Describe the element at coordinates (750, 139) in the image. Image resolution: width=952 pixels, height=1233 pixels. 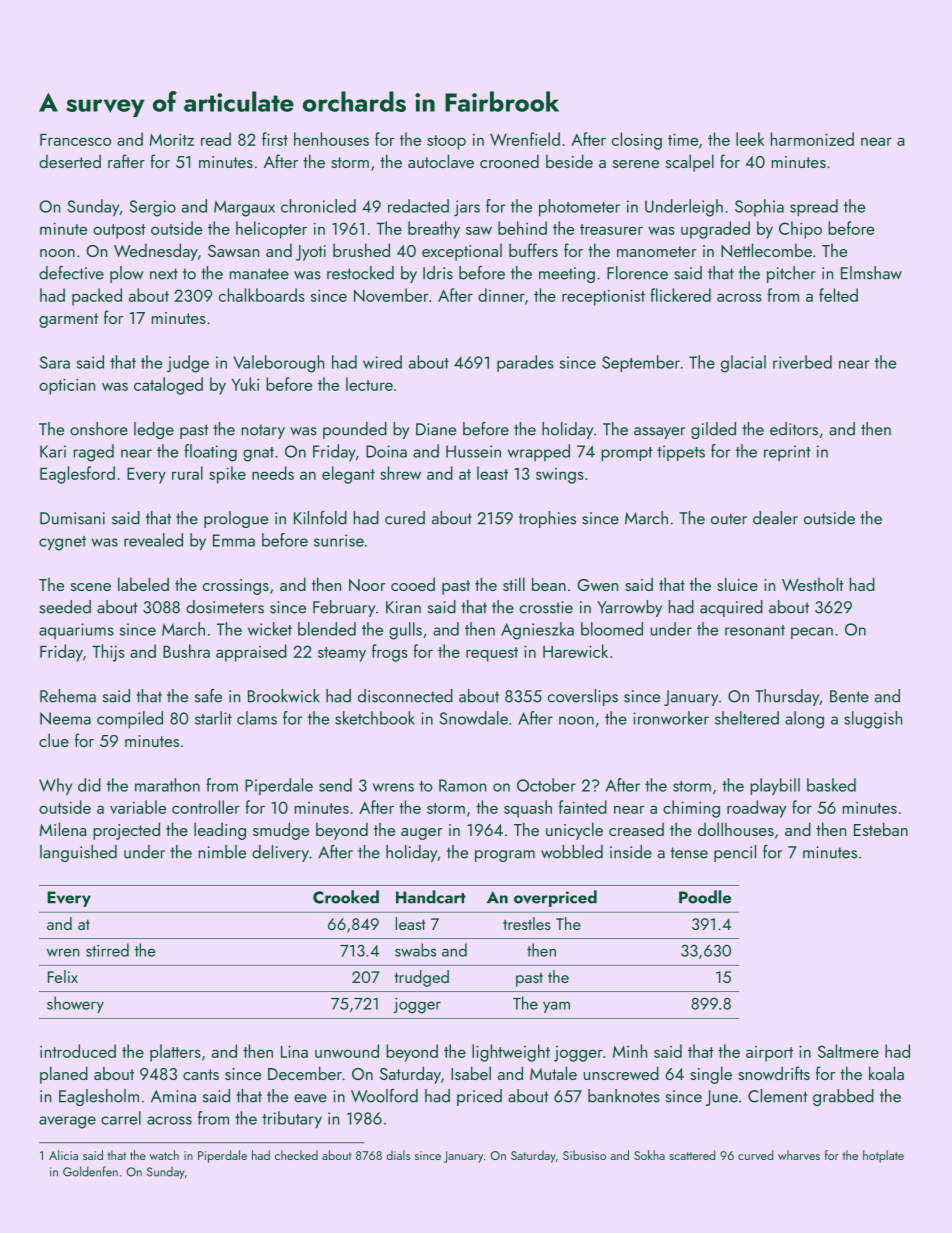
I see `leek` at that location.
